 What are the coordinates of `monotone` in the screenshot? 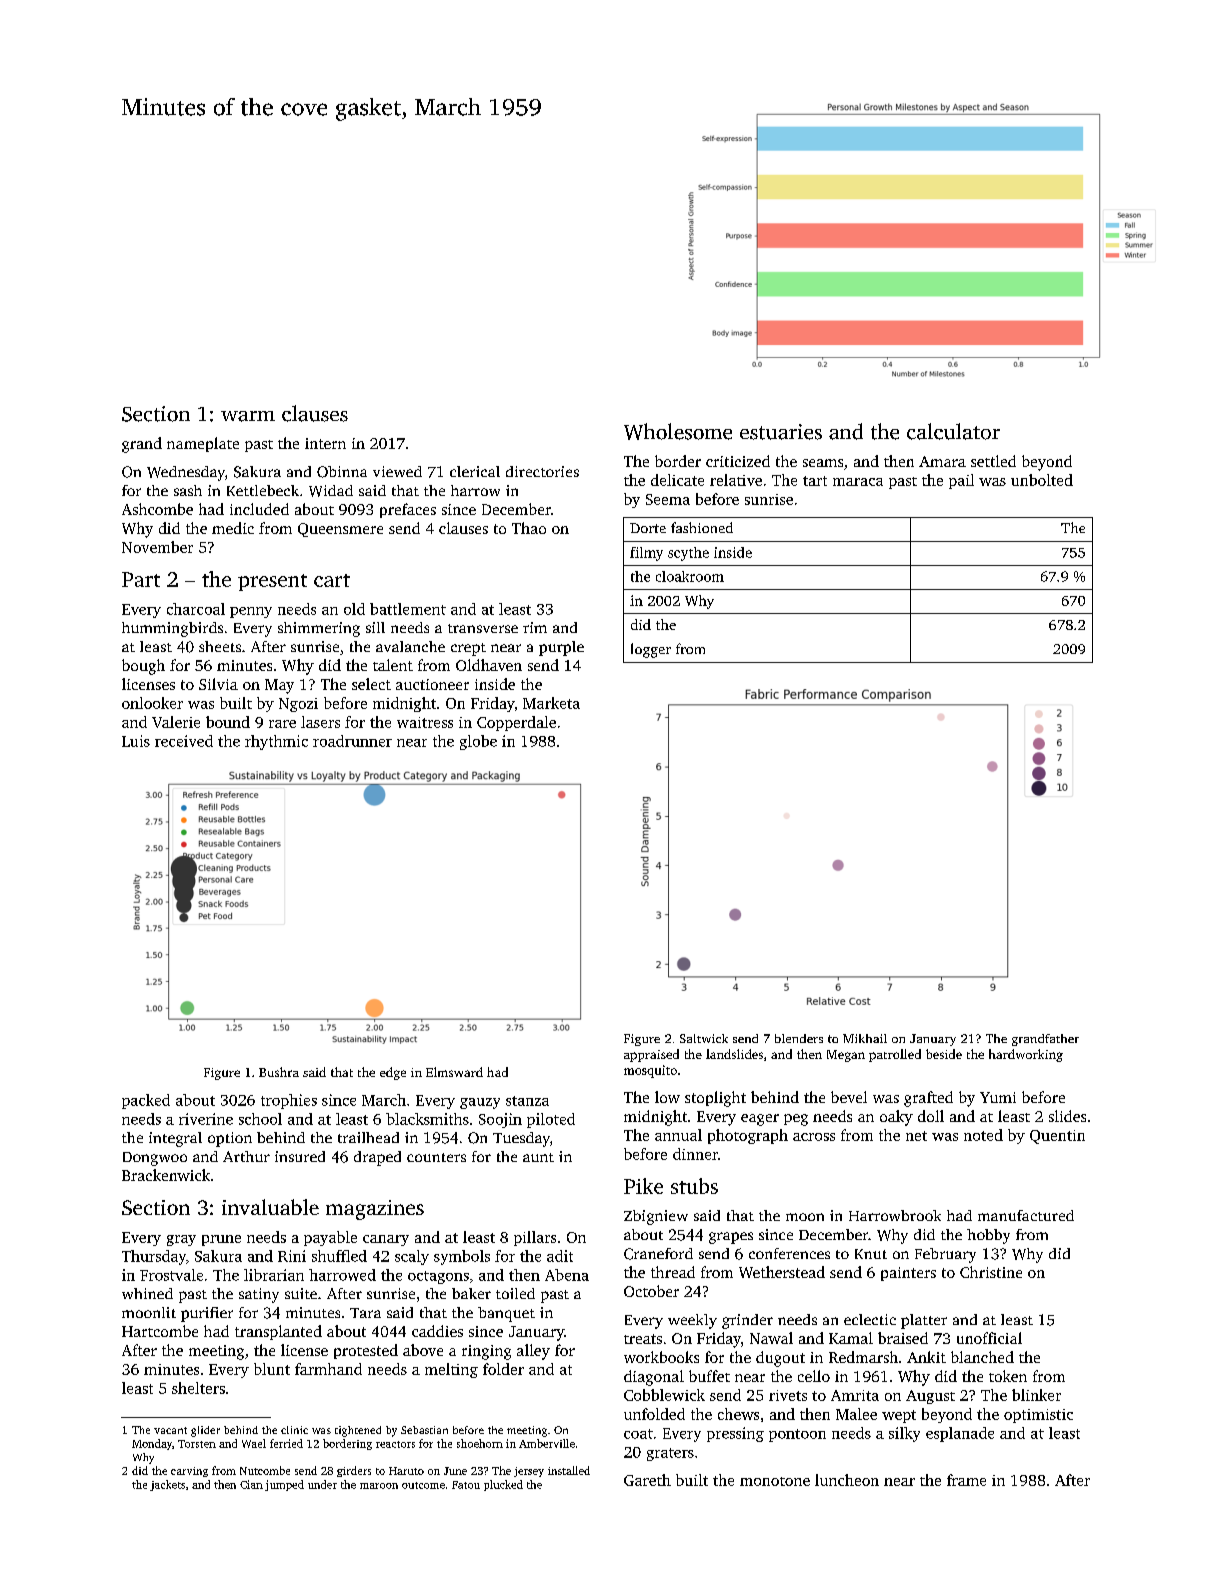 It's located at (775, 1481).
